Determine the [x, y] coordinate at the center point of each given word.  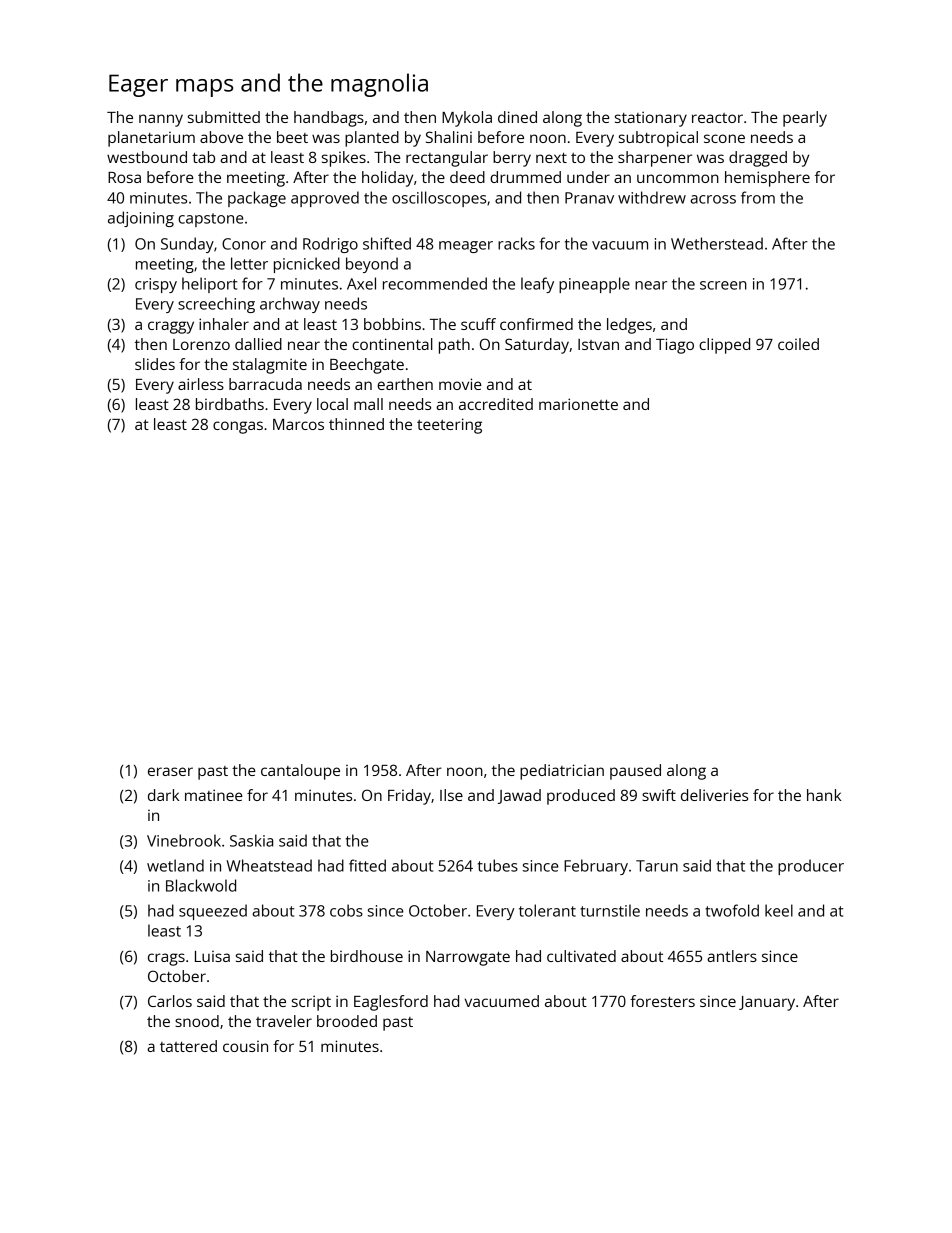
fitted [367, 865]
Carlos [170, 1001]
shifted [387, 243]
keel [779, 910]
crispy [156, 285]
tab [203, 157]
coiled [798, 344]
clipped [724, 346]
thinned [356, 424]
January [767, 1003]
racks [516, 243]
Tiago [675, 346]
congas [238, 427]
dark [163, 795]
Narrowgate [468, 958]
